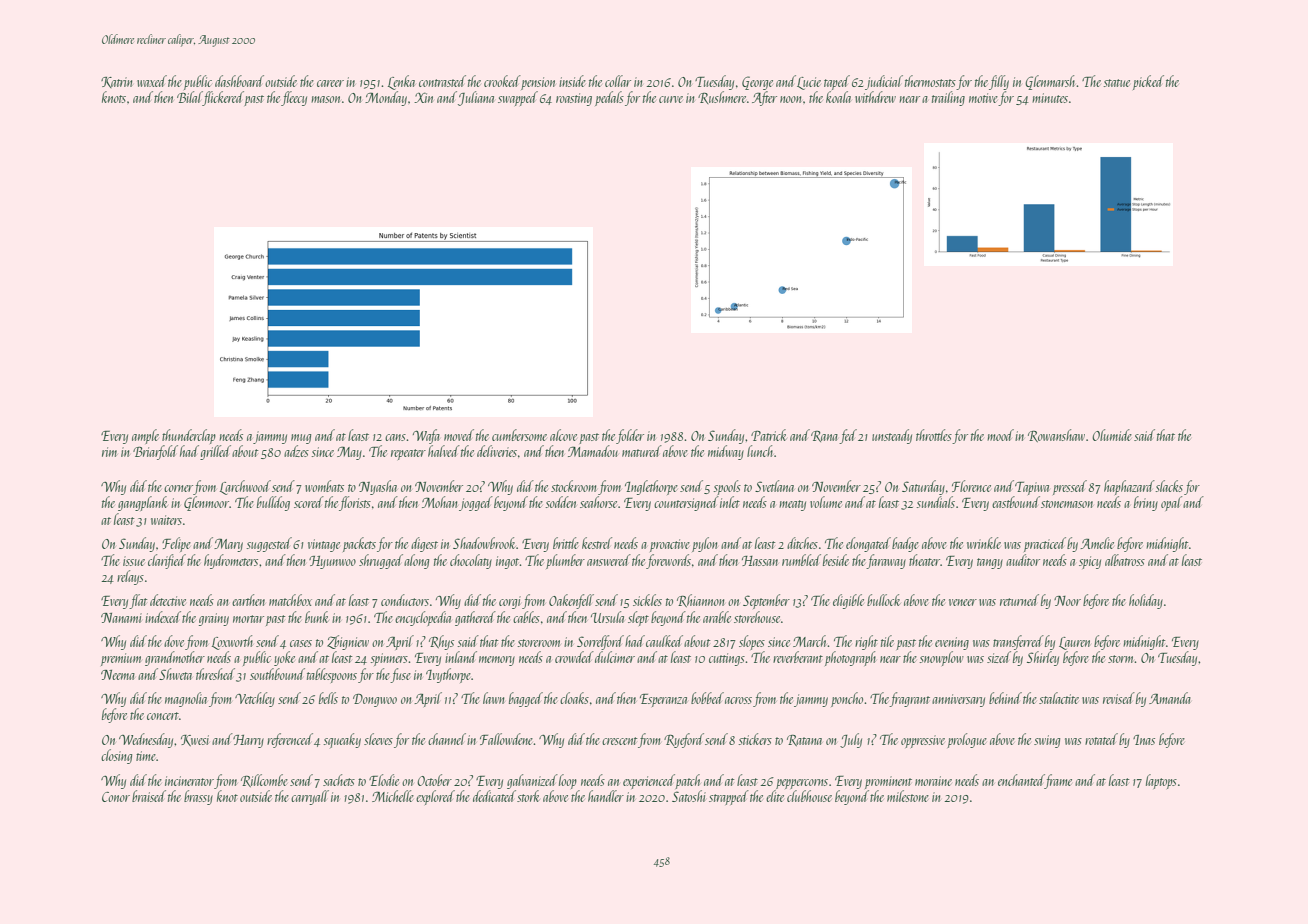 Image resolution: width=1308 pixels, height=924 pixels. Describe the element at coordinates (1051, 82) in the screenshot. I see `Glenmarsh` at that location.
